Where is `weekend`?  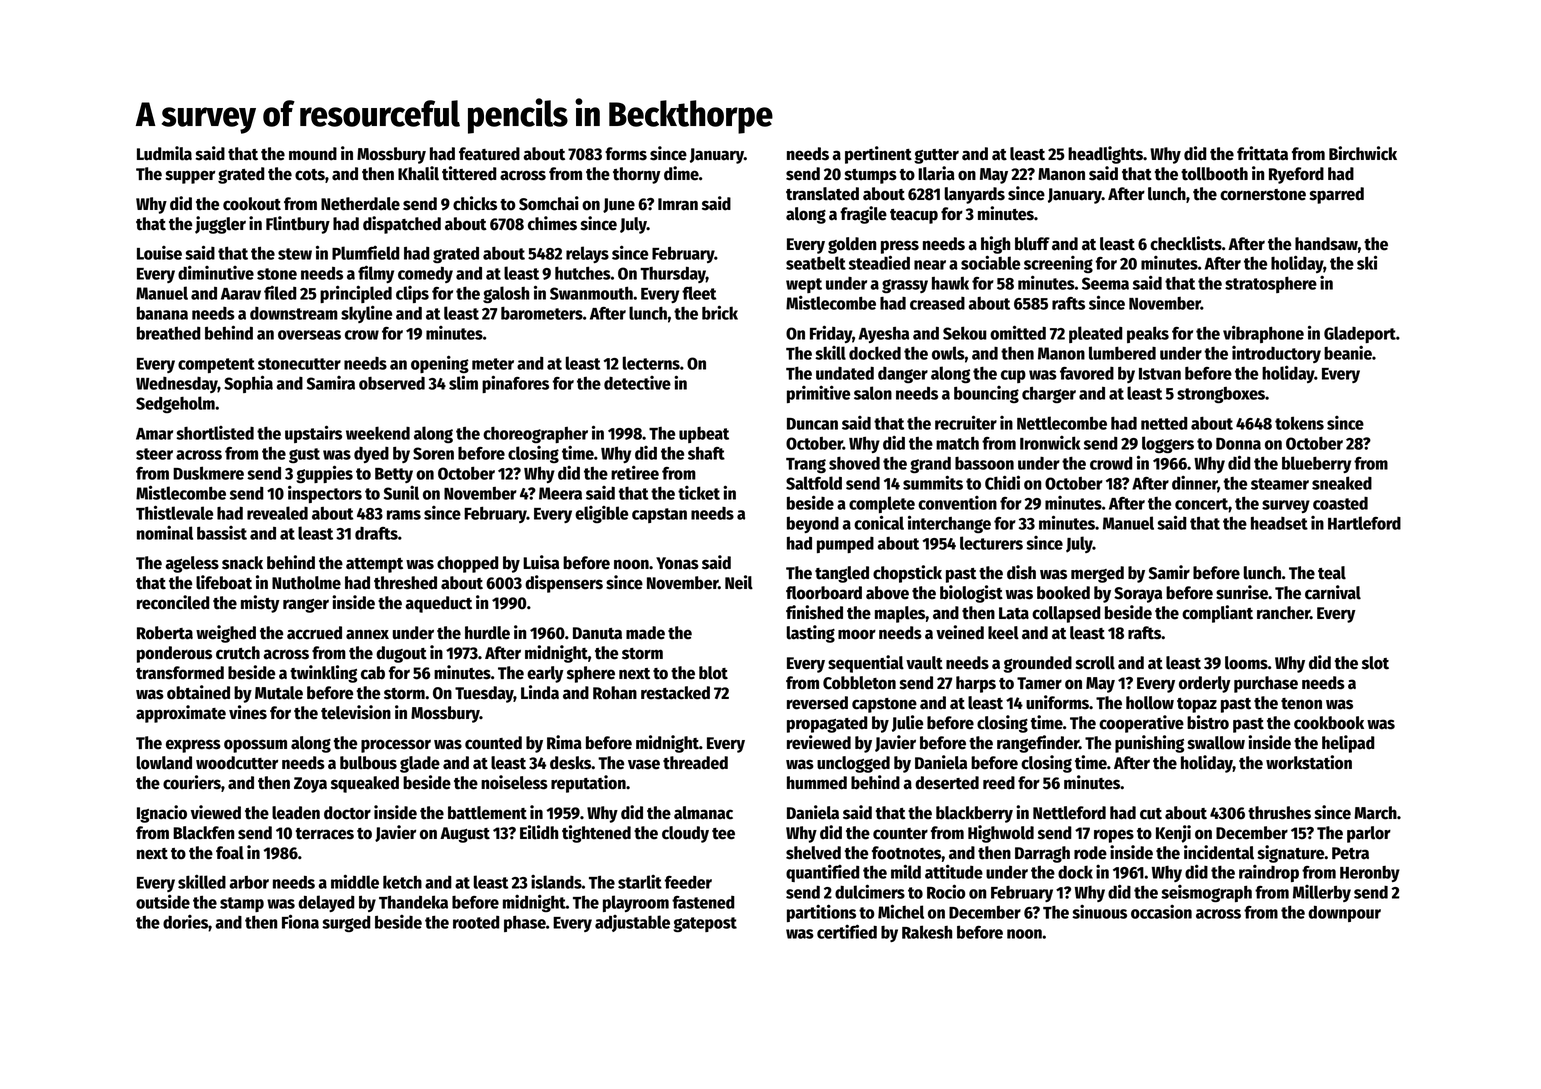 weekend is located at coordinates (378, 433).
